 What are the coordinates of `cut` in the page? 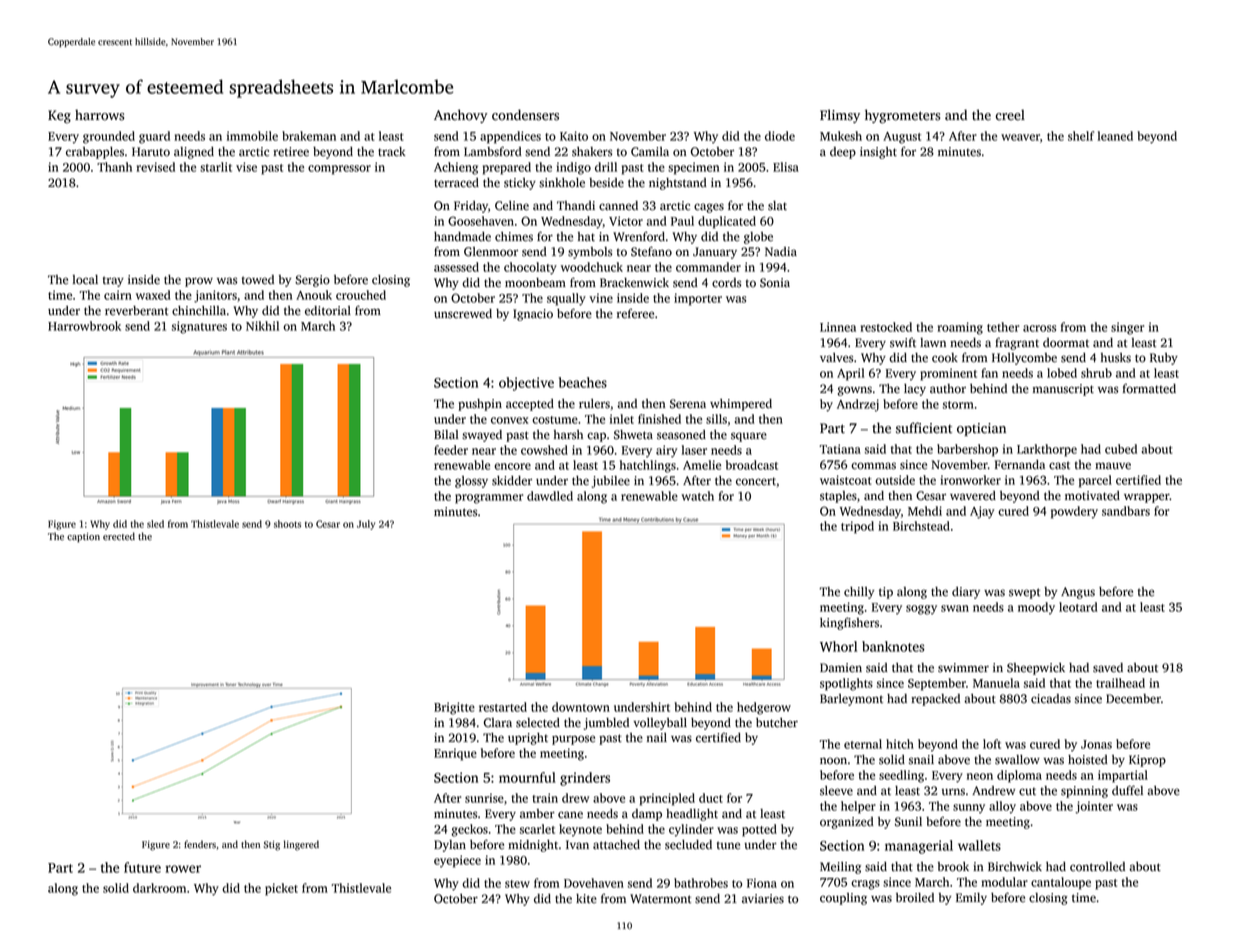 It's located at (1027, 792).
